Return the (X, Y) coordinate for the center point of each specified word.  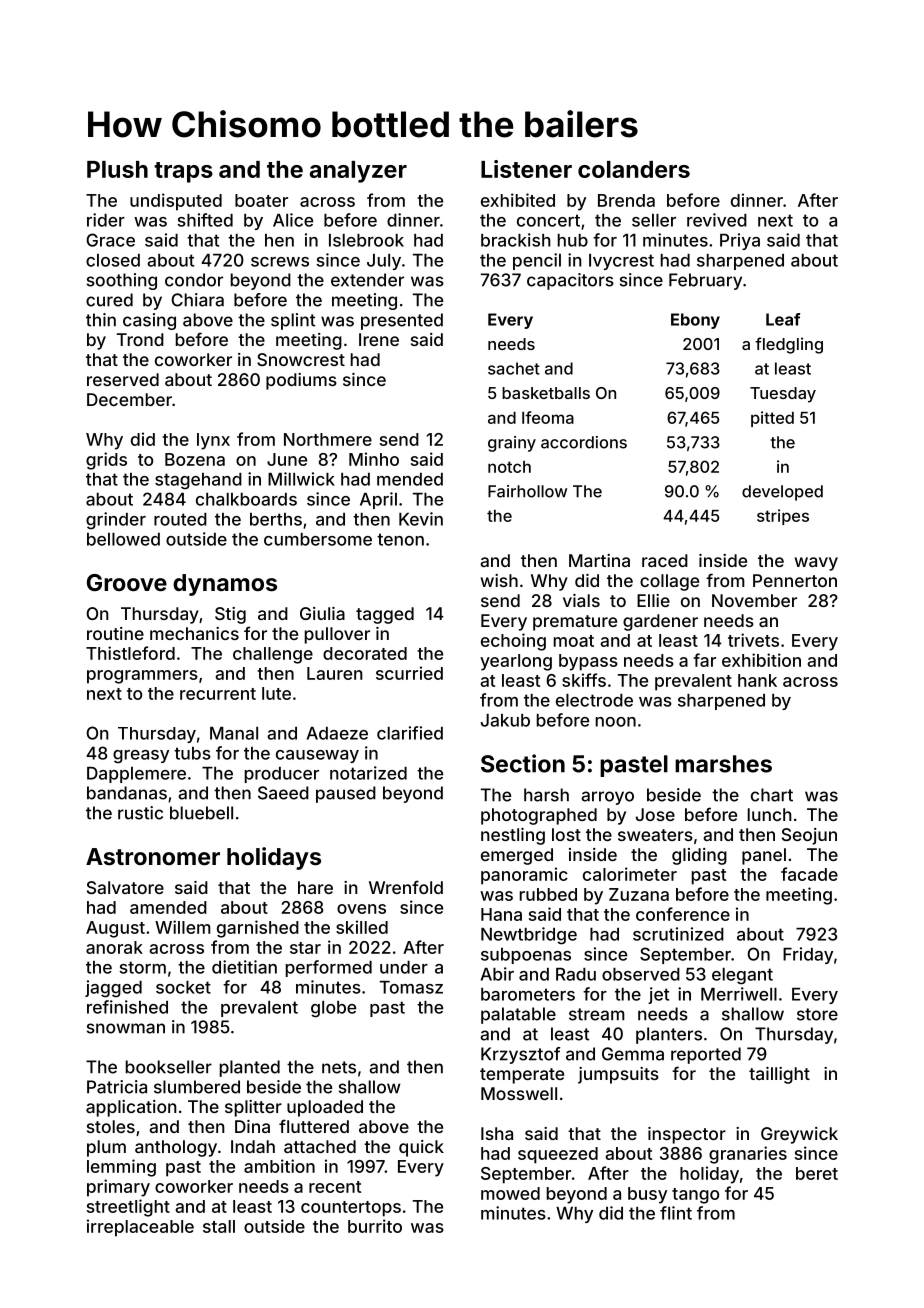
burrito (375, 1226)
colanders (634, 169)
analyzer (358, 172)
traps (183, 172)
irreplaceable (140, 1228)
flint (676, 1213)
